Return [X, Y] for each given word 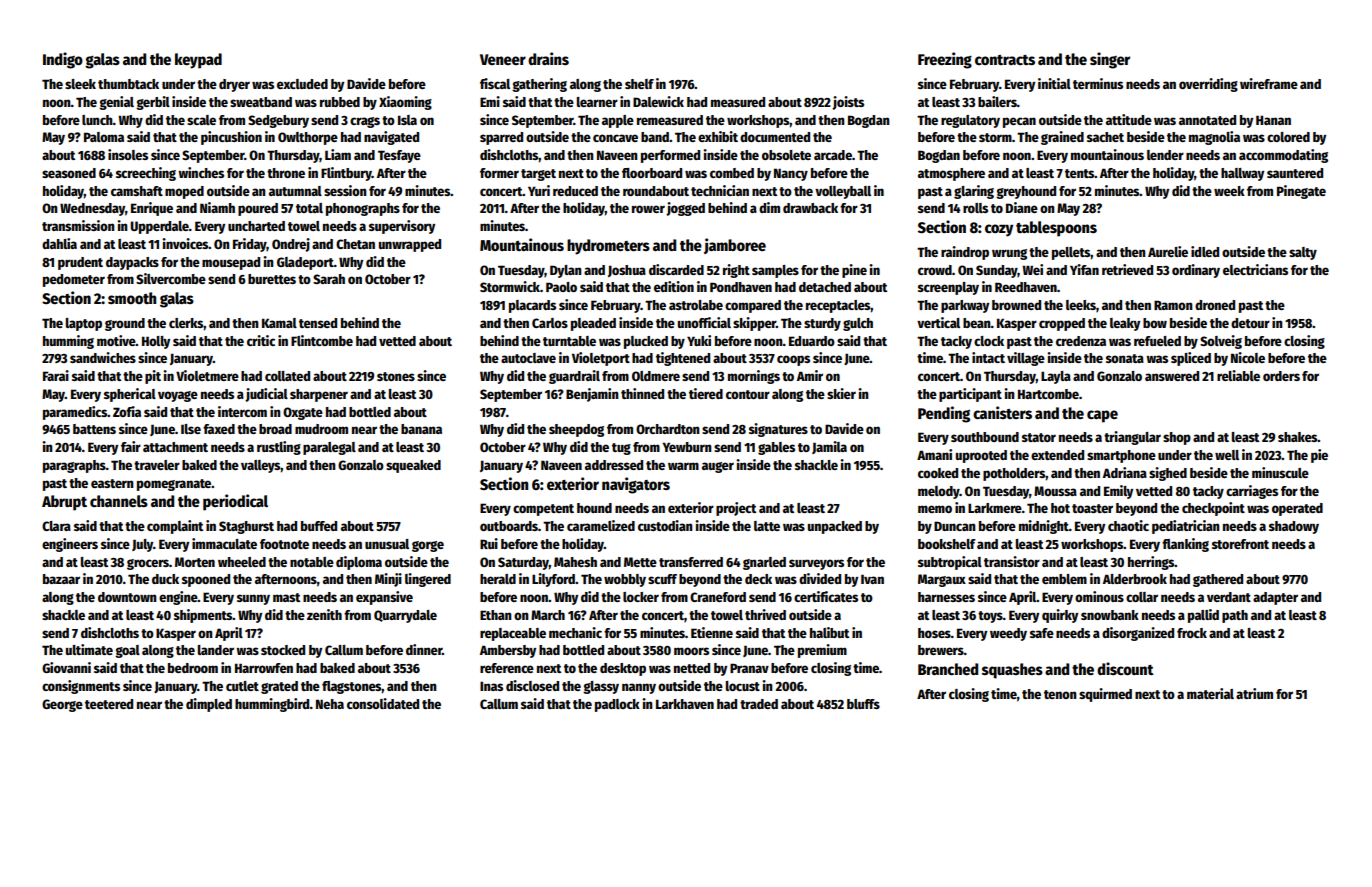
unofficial [704, 322]
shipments [203, 616]
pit [153, 377]
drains [548, 58]
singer [1110, 60]
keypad [198, 61]
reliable [1238, 375]
